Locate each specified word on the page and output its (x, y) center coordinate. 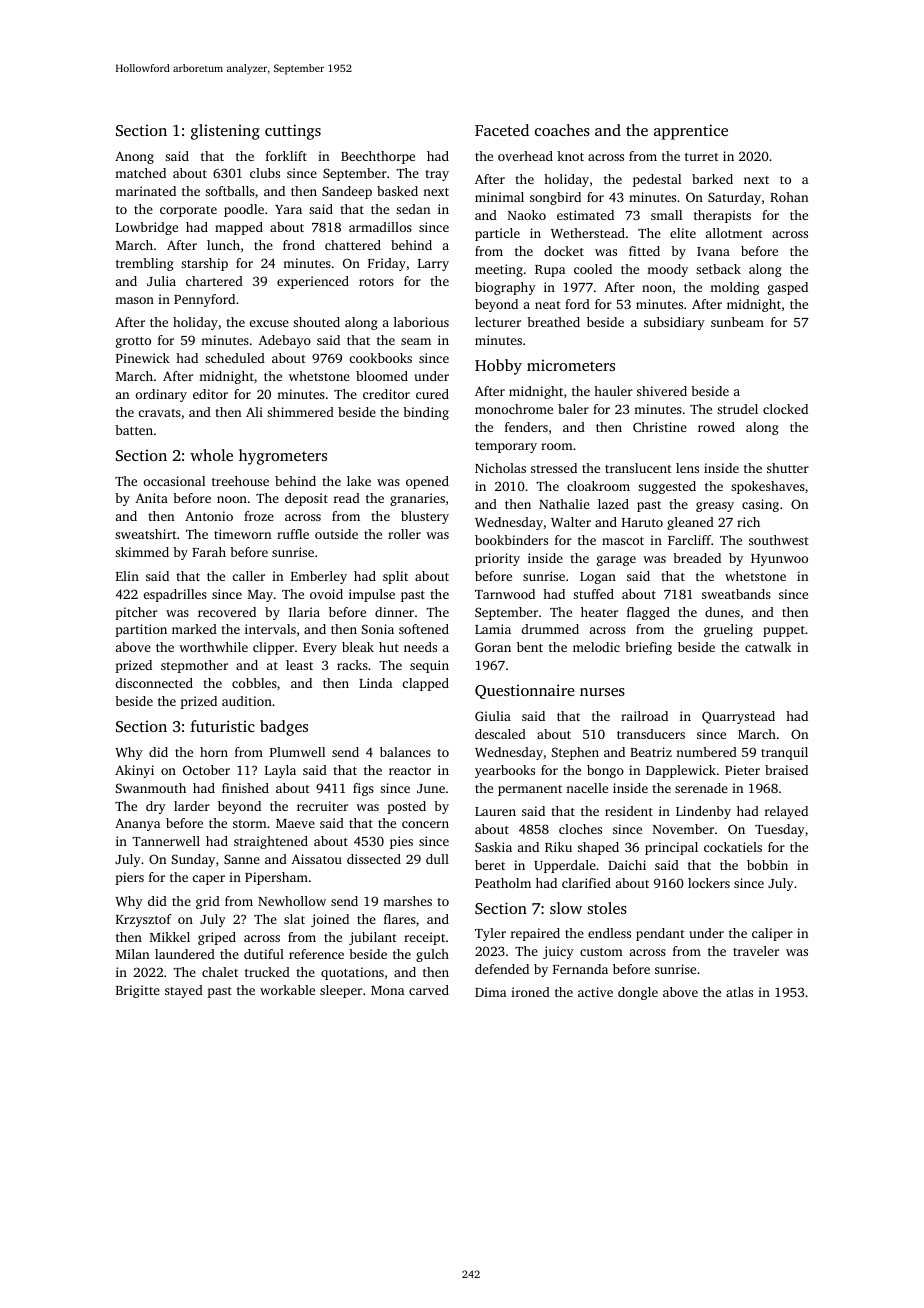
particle (497, 234)
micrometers (571, 365)
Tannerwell (166, 841)
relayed (786, 812)
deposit (306, 499)
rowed (716, 427)
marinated (145, 191)
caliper (772, 934)
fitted (644, 251)
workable (287, 990)
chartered (214, 281)
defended (502, 969)
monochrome (514, 409)
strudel (737, 409)
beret (490, 865)
